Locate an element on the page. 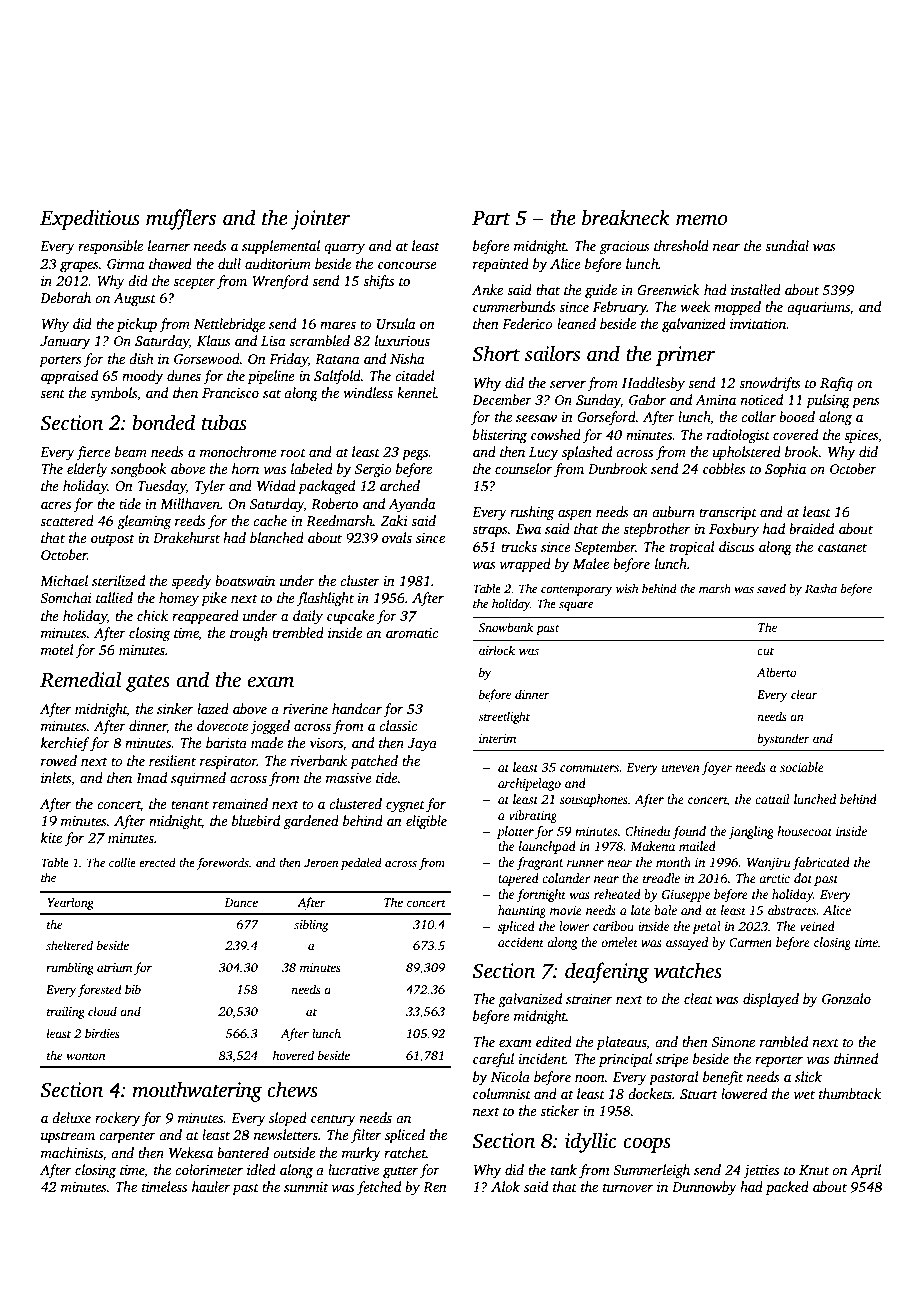  fabricated is located at coordinates (821, 863).
